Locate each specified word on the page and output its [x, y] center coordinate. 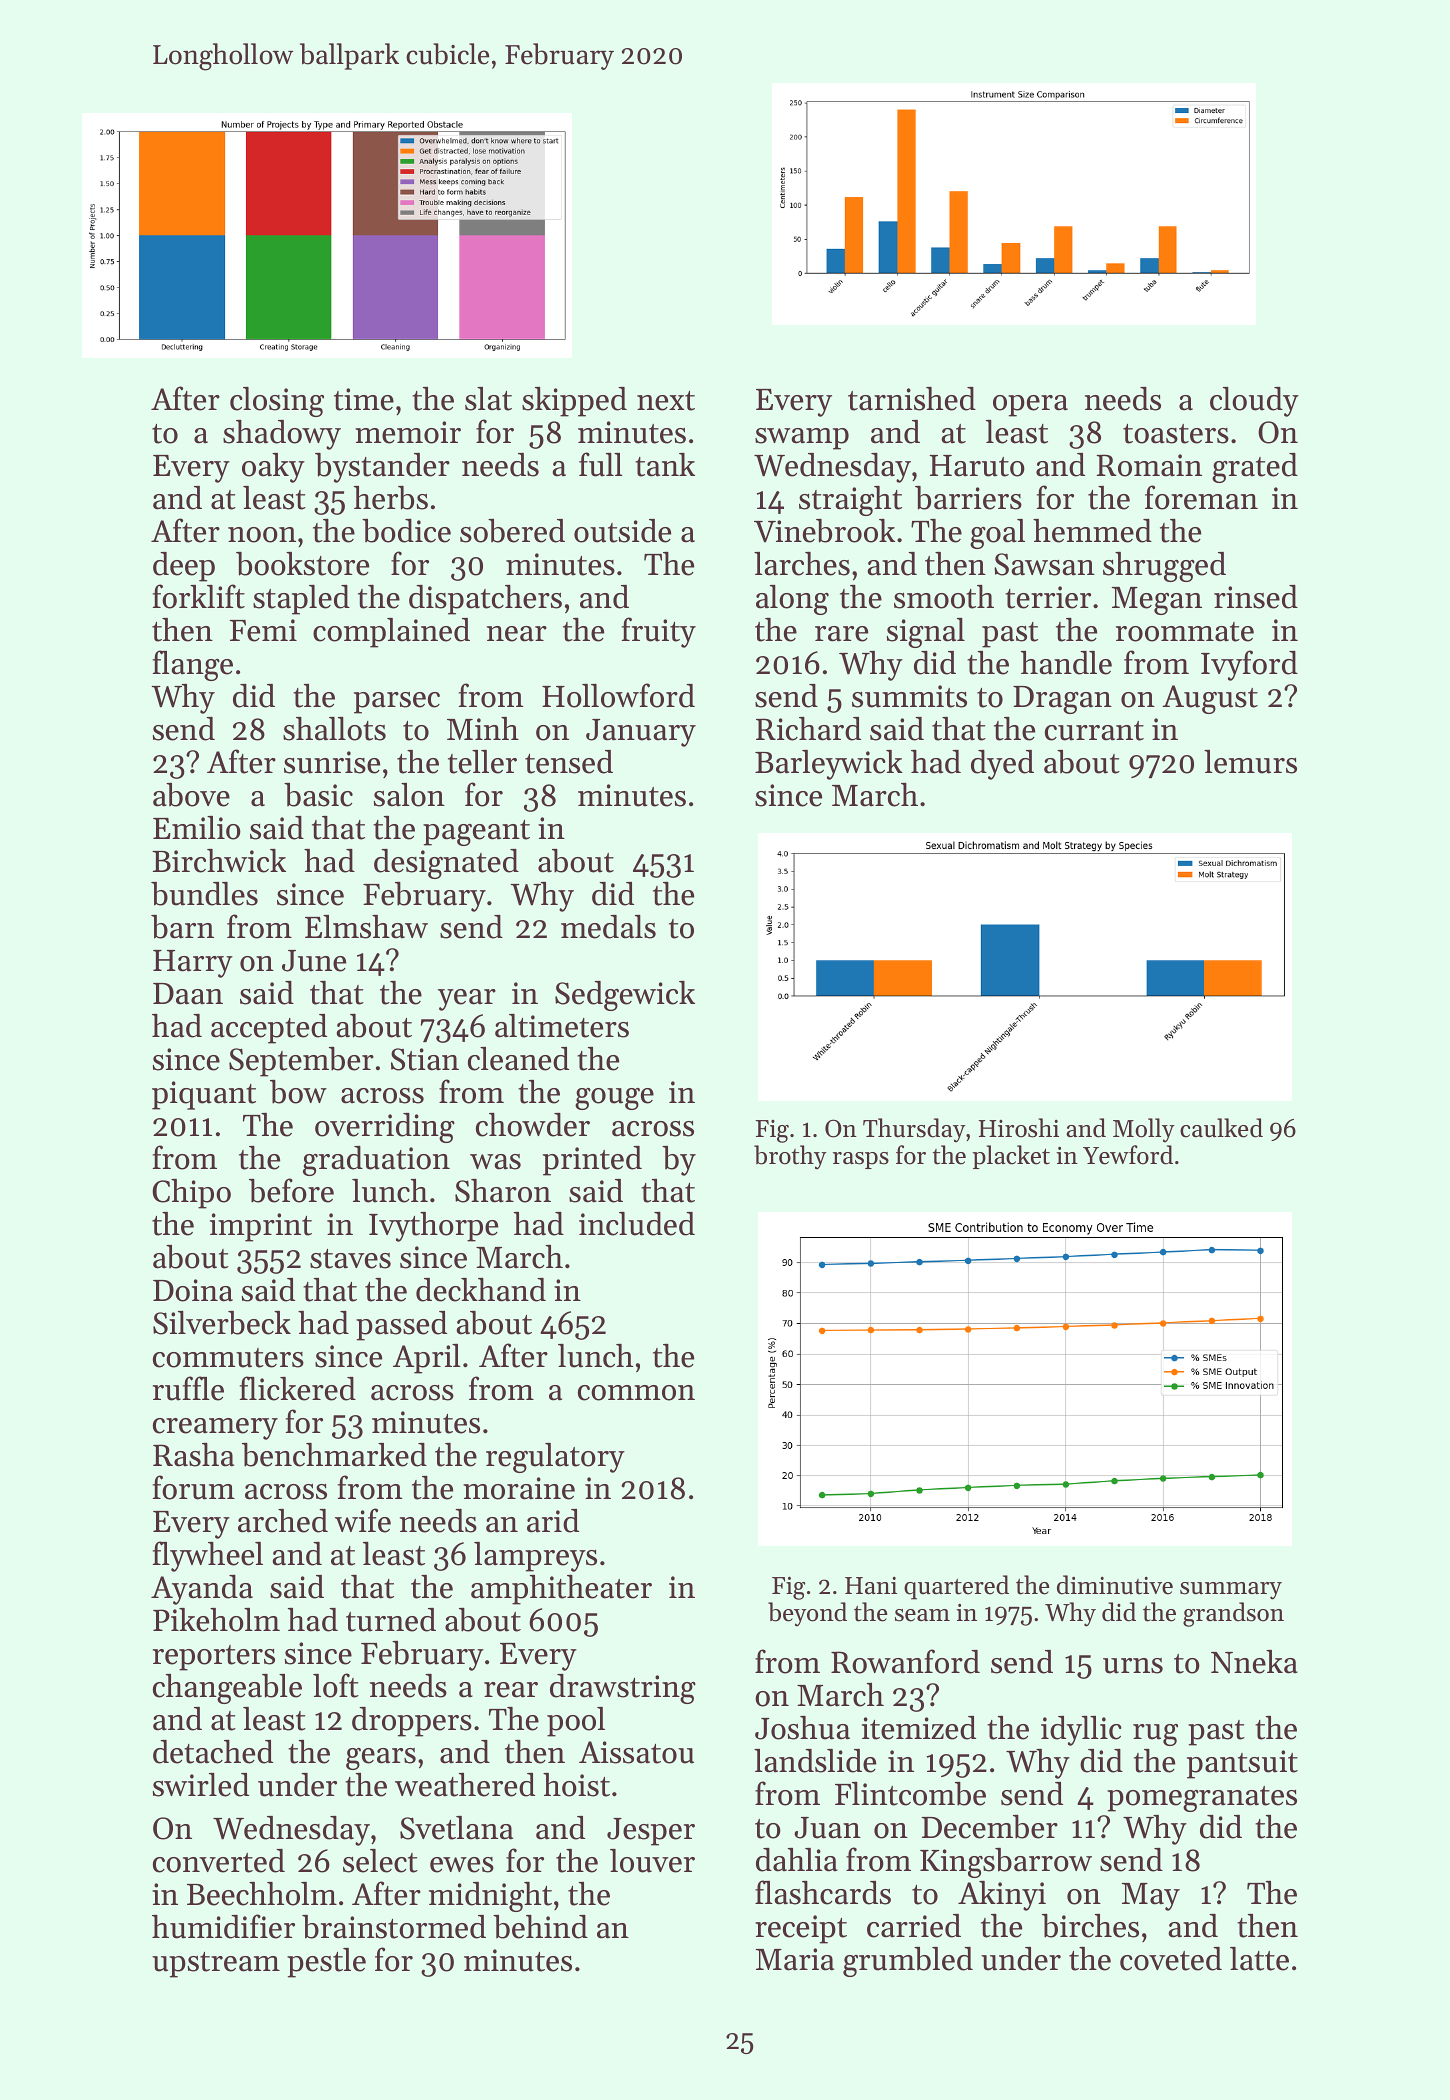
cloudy [1254, 402]
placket [1011, 1157]
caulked [1221, 1128]
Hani [871, 1585]
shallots [334, 729]
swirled [201, 1785]
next [666, 401]
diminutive [1115, 1585]
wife [363, 1520]
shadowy [282, 435]
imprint [261, 1227]
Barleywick [829, 765]
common [636, 1393]
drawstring [623, 1689]
